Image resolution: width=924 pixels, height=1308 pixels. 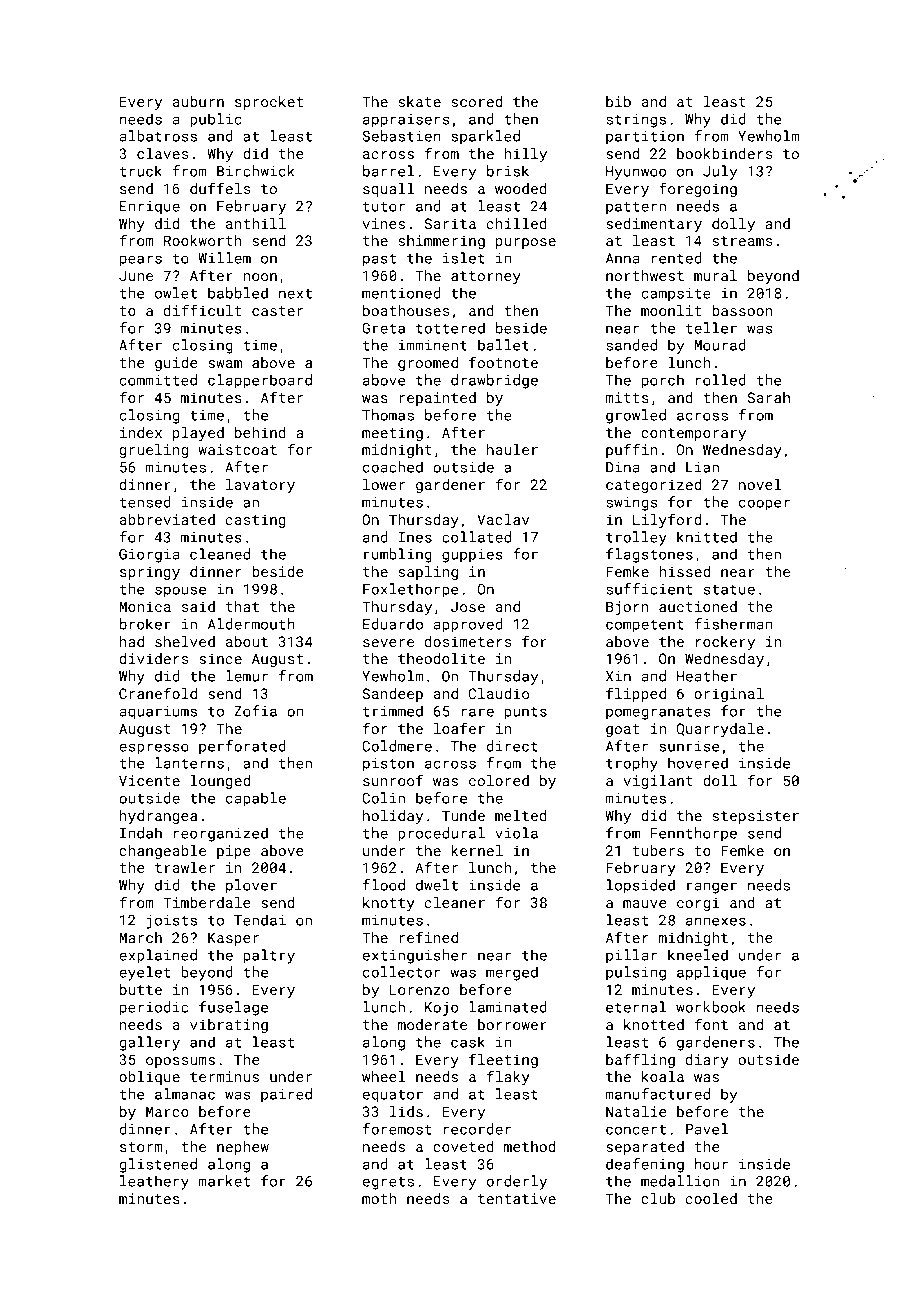 What do you see at coordinates (485, 137) in the screenshot?
I see `sparkled` at bounding box center [485, 137].
